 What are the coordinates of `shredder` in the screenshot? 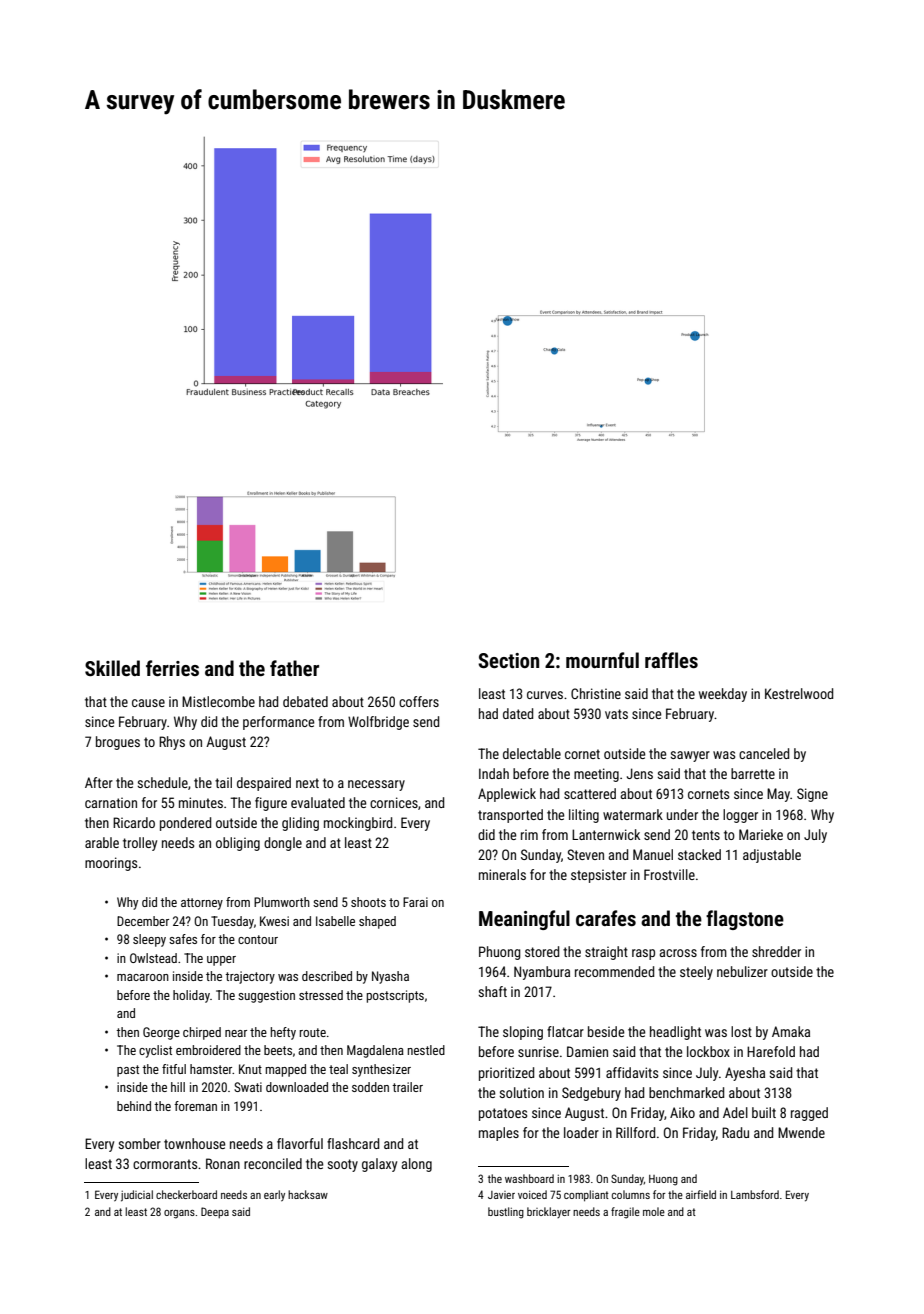 It's located at (776, 951).
